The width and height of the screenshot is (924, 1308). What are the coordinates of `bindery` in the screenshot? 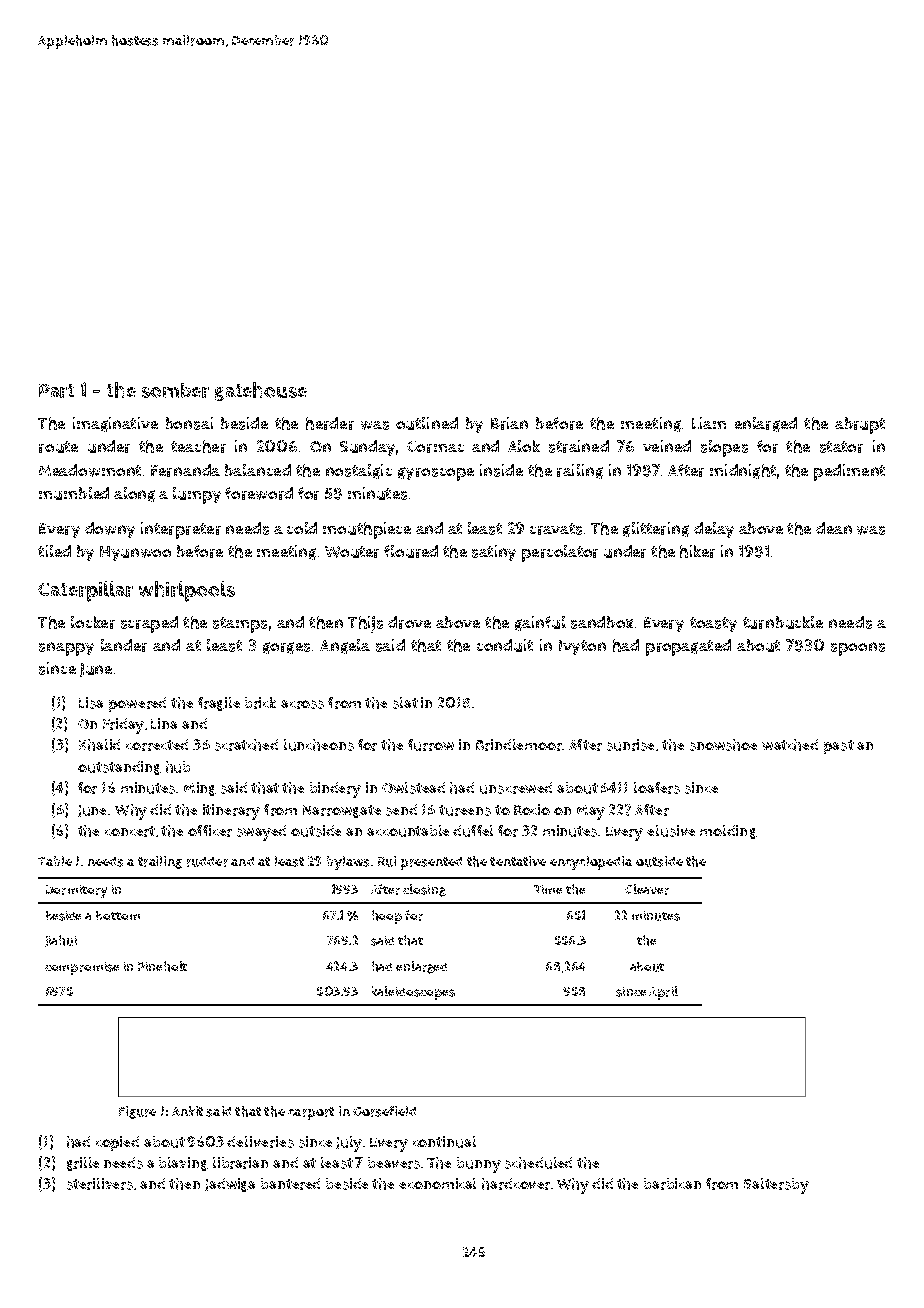 It's located at (335, 790).
